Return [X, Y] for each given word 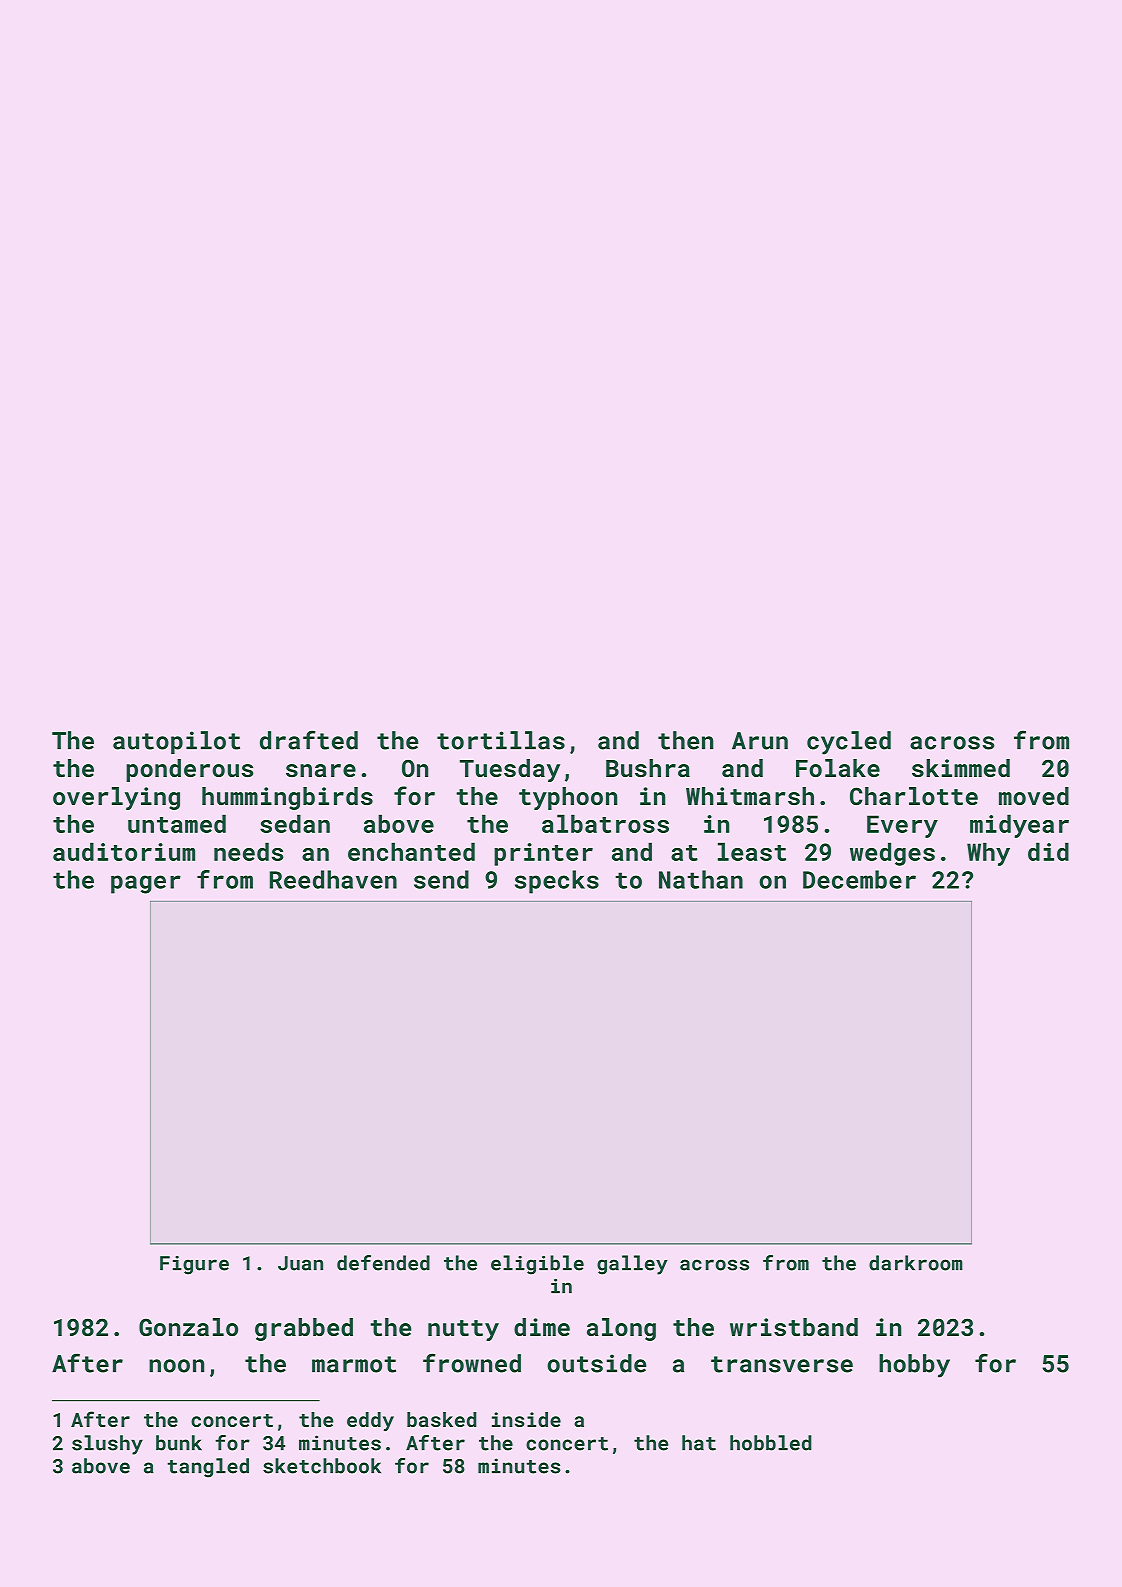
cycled [849, 743]
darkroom [916, 1263]
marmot [354, 1364]
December [859, 879]
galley [632, 1265]
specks [557, 882]
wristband [794, 1327]
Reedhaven [333, 879]
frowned [472, 1363]
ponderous [189, 770]
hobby [914, 1366]
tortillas [501, 740]
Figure [194, 1265]
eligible [537, 1265]
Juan [300, 1263]
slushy [107, 1445]
